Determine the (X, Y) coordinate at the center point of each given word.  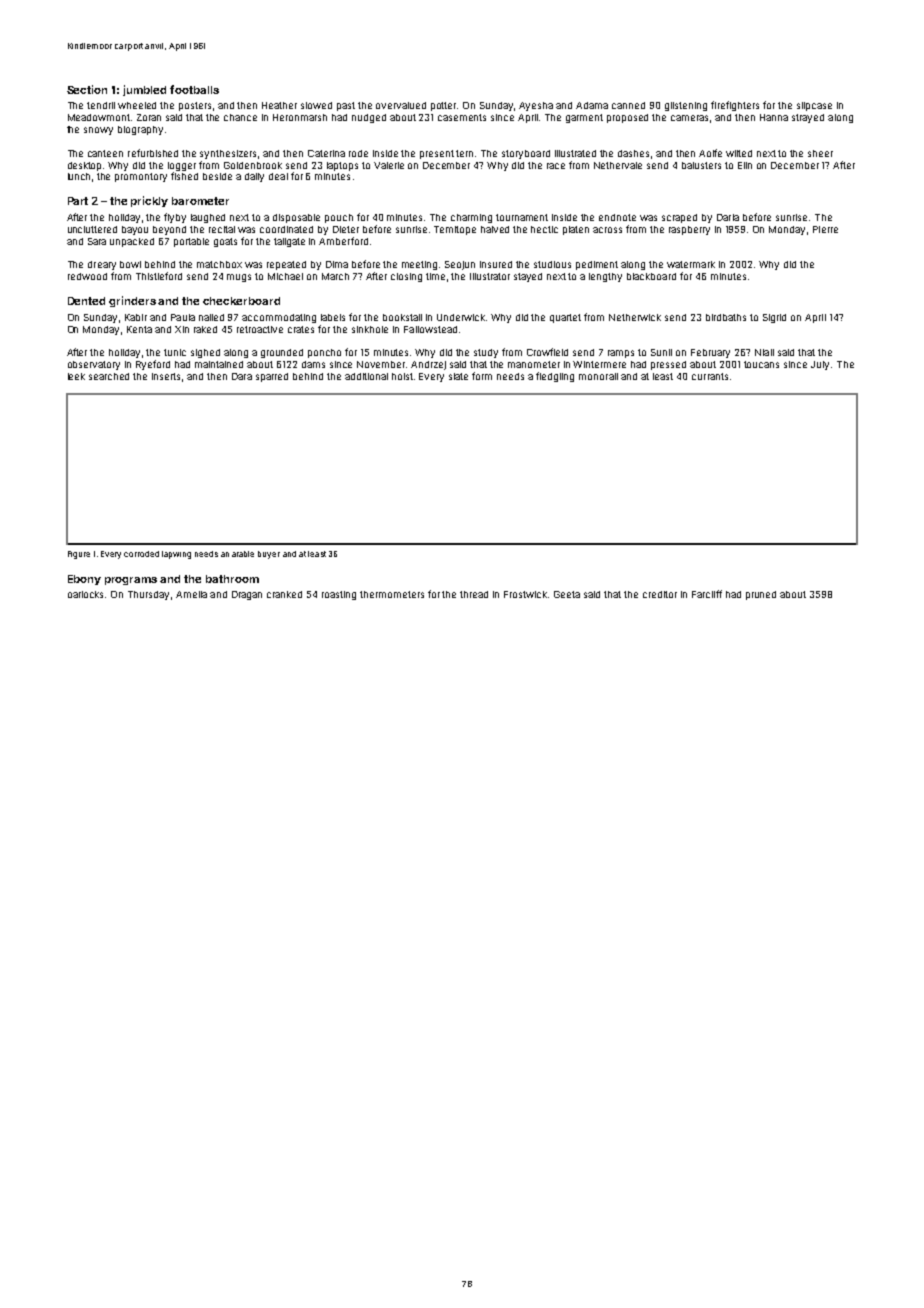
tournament (522, 217)
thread (474, 594)
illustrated (575, 153)
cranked (284, 594)
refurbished (153, 153)
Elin (745, 165)
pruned (761, 595)
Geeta (567, 594)
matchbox (219, 264)
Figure (79, 555)
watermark (691, 264)
